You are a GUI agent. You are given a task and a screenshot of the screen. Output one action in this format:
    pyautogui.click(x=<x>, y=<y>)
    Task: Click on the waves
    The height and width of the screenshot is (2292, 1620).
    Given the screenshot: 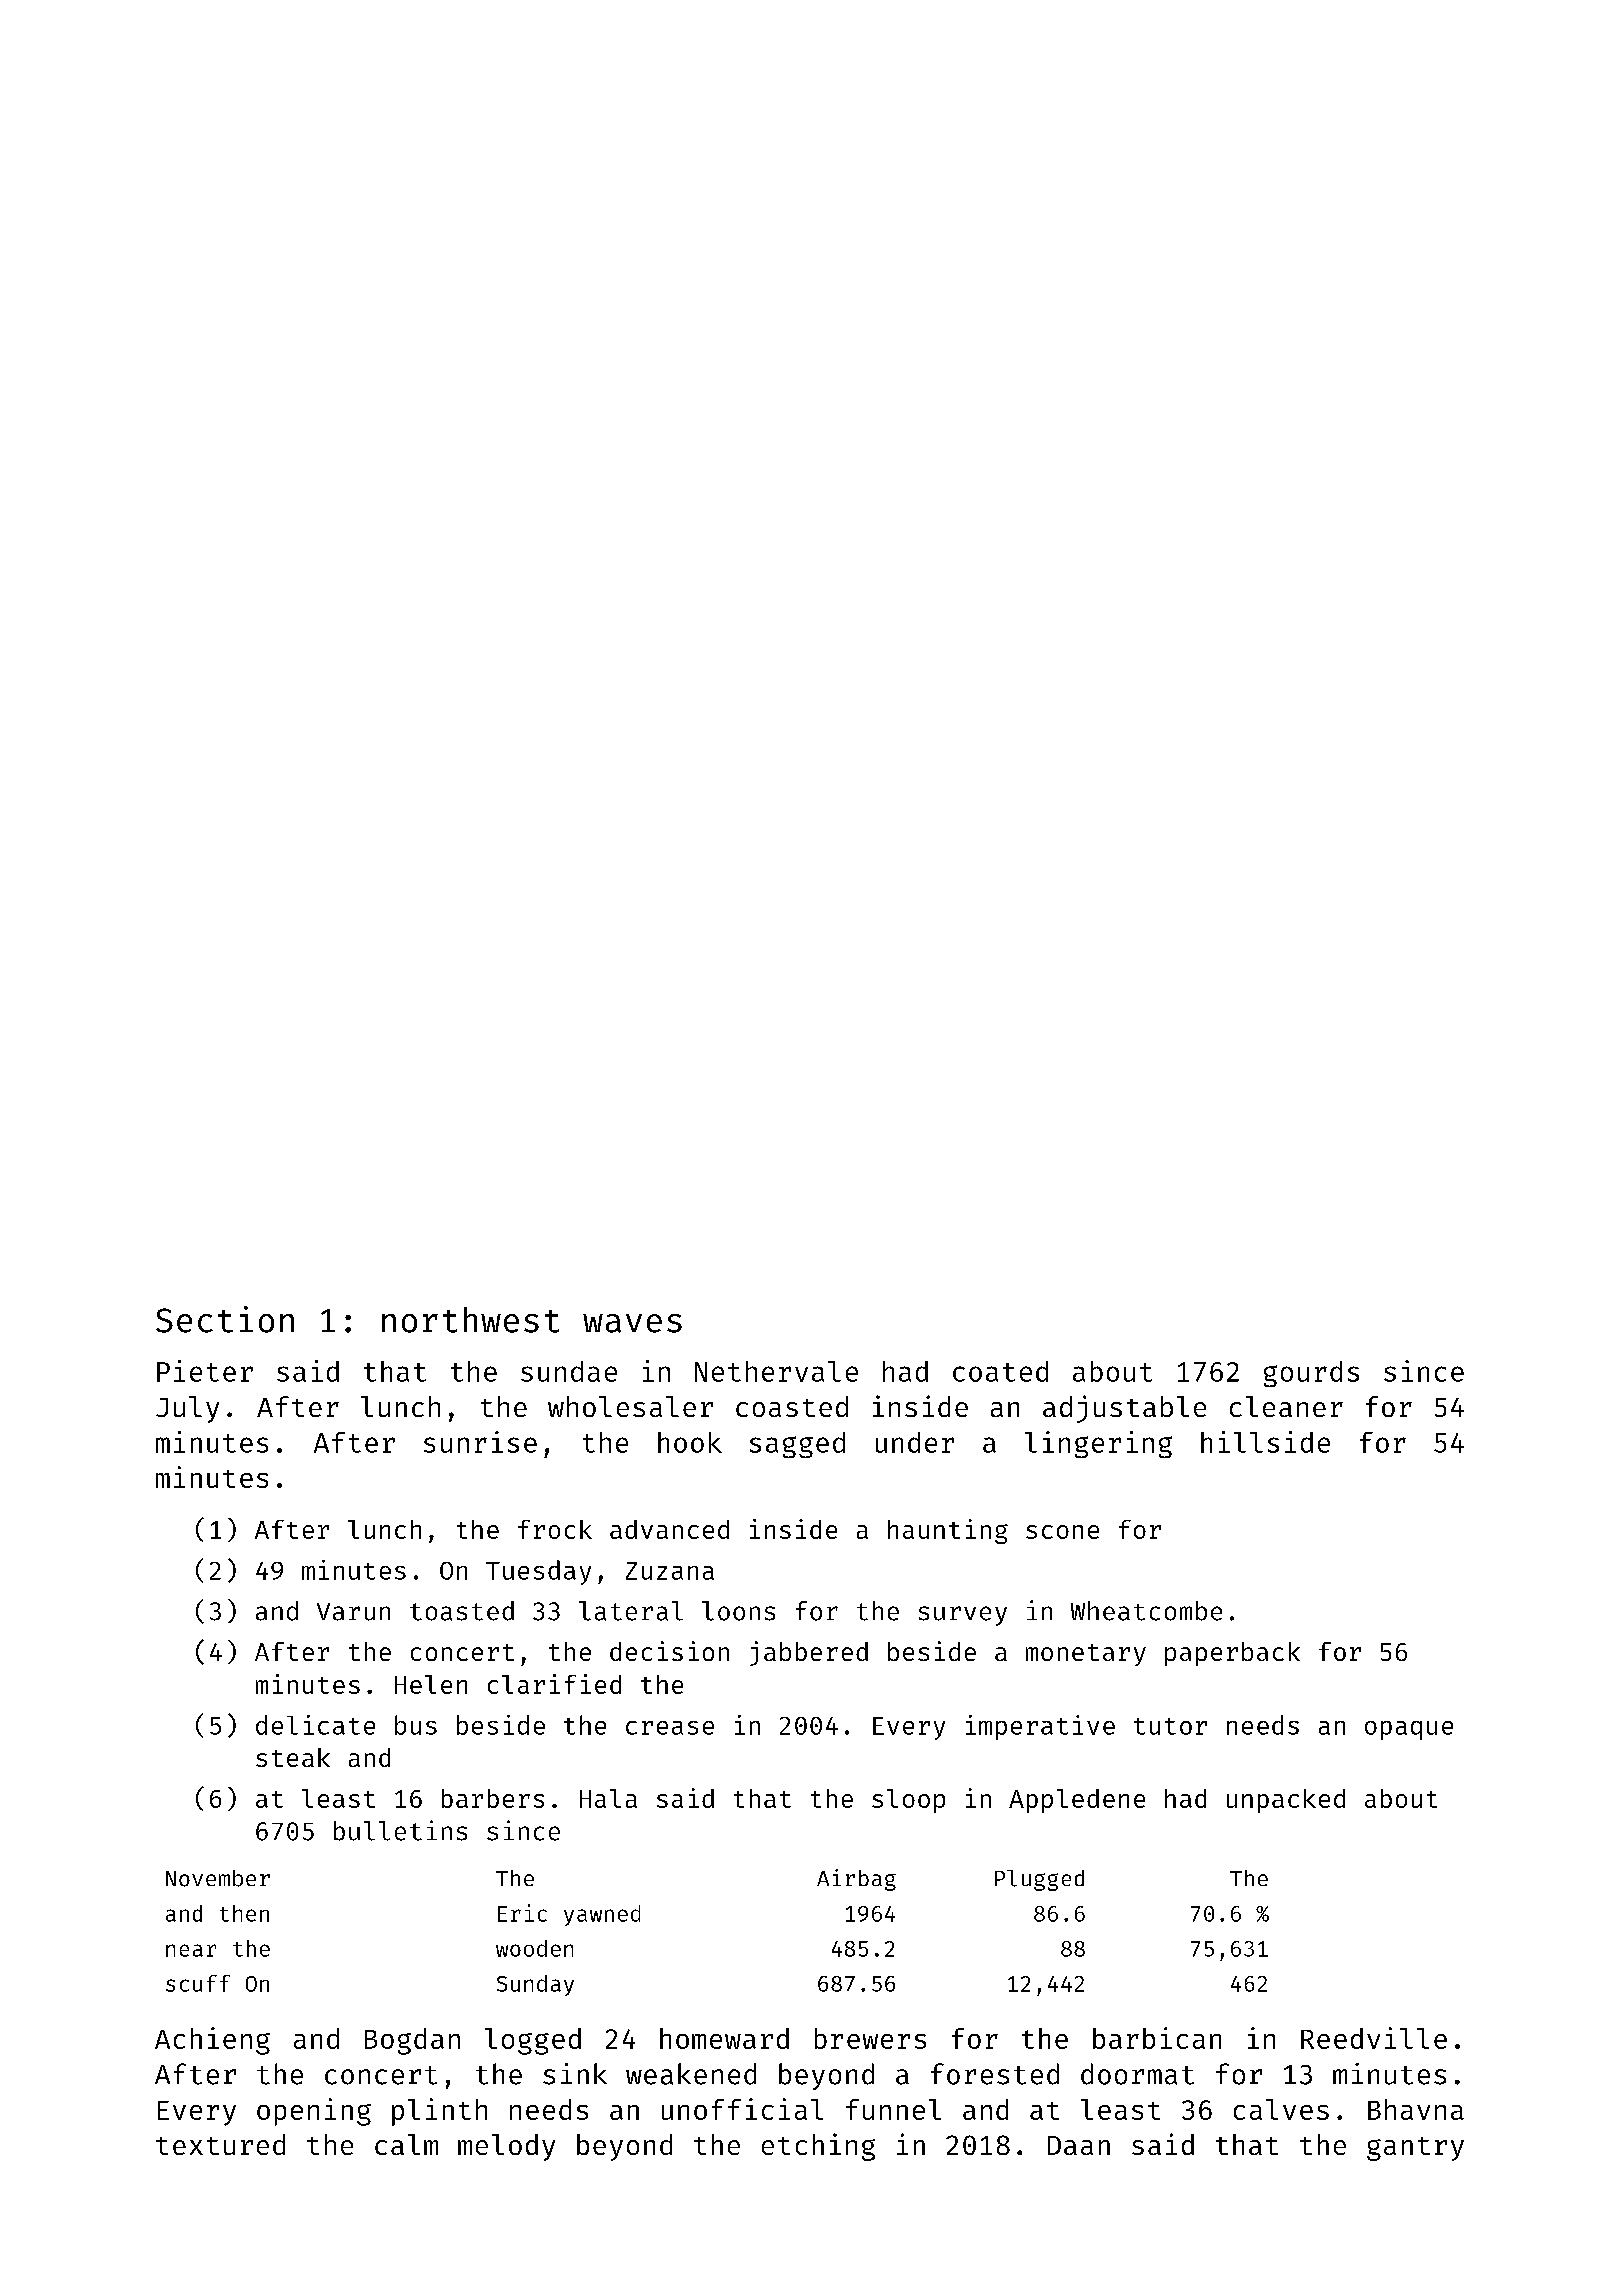 What is the action you would take?
    pyautogui.click(x=632, y=1323)
